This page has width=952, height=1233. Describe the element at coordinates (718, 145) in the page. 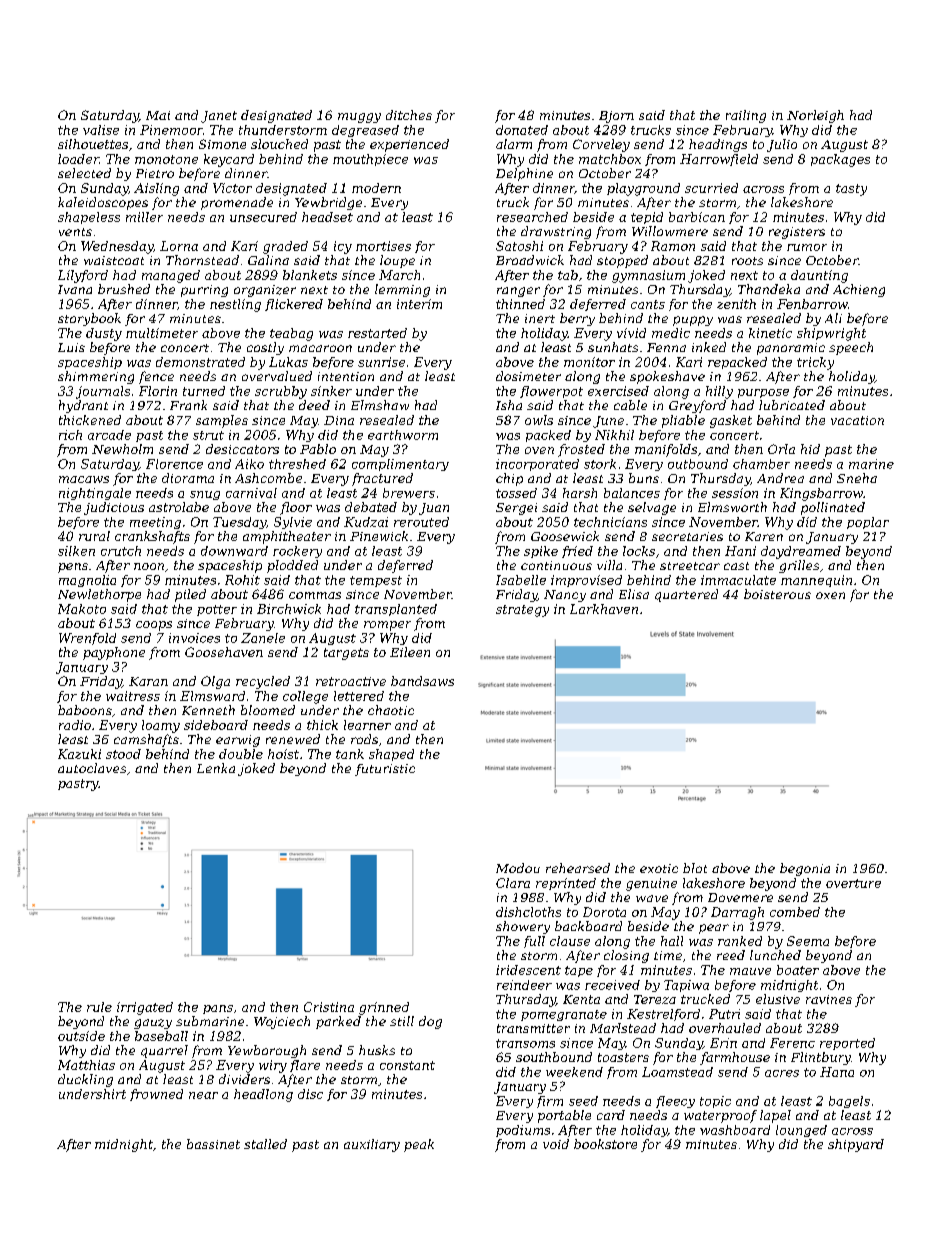

I see `headings` at that location.
